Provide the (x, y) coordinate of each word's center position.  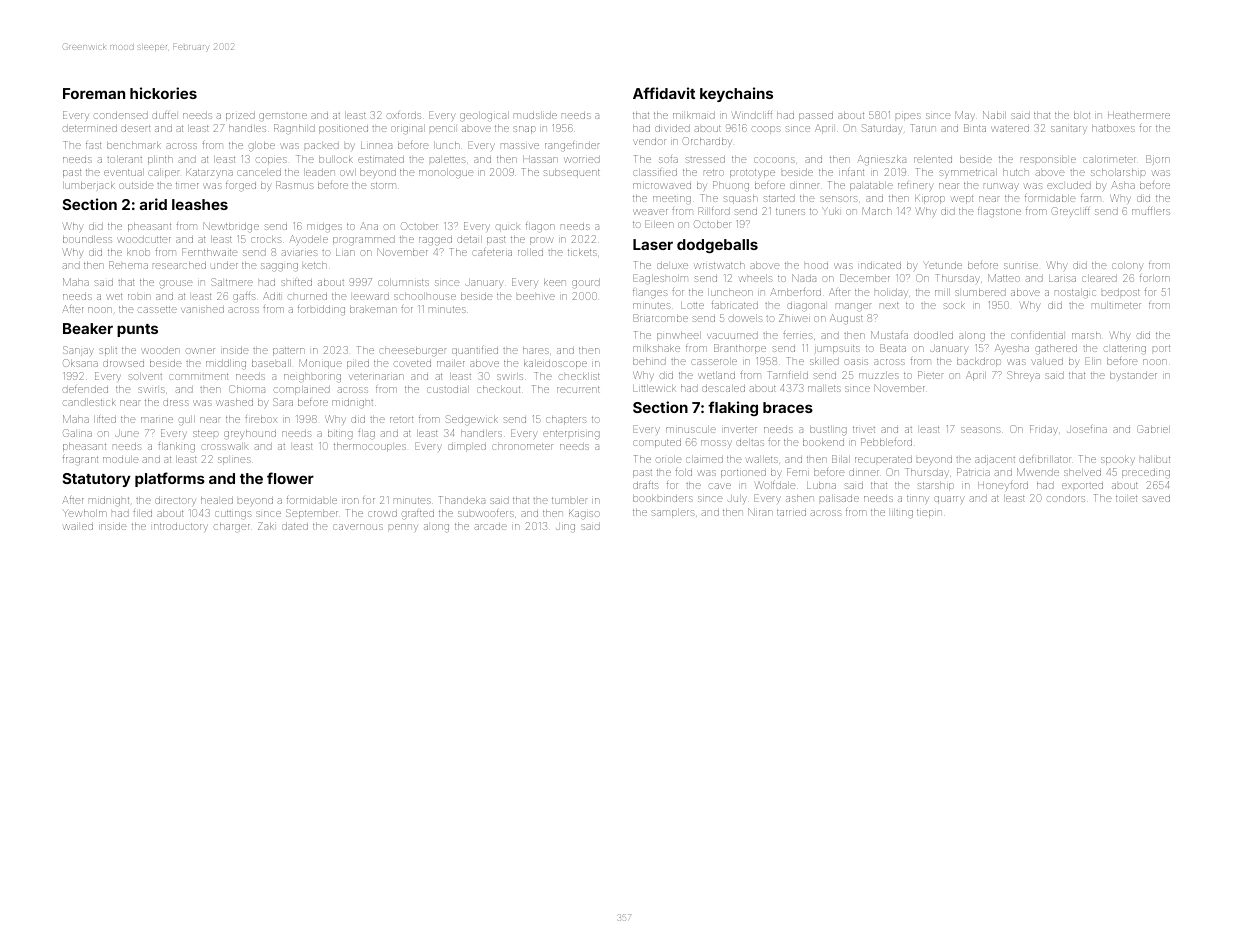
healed (217, 500)
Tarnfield (788, 375)
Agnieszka (881, 160)
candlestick (90, 402)
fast (93, 145)
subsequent (571, 173)
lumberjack (89, 186)
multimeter (1116, 305)
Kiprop (930, 199)
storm (383, 185)
